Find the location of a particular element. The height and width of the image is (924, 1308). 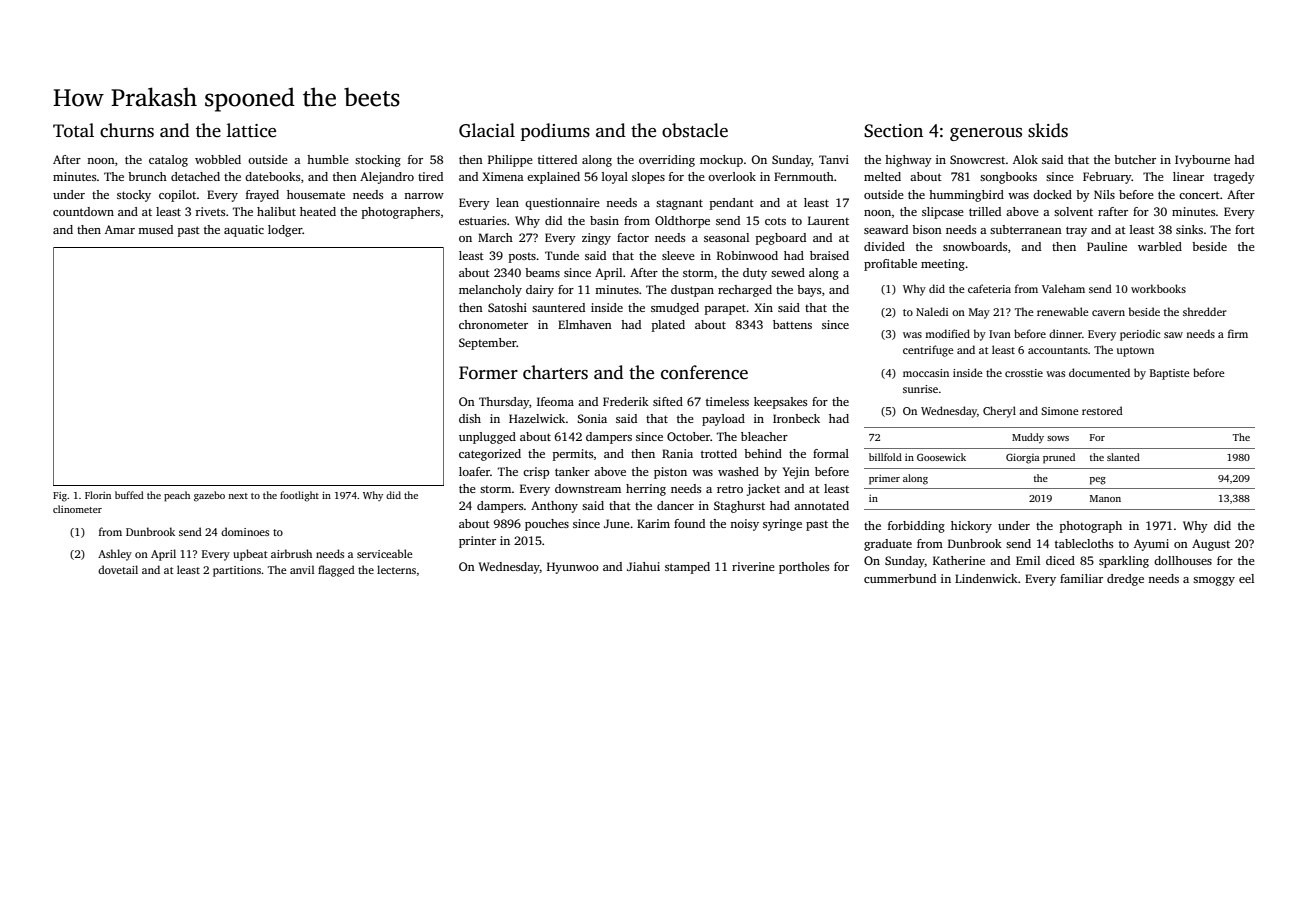

Alok is located at coordinates (1025, 159).
